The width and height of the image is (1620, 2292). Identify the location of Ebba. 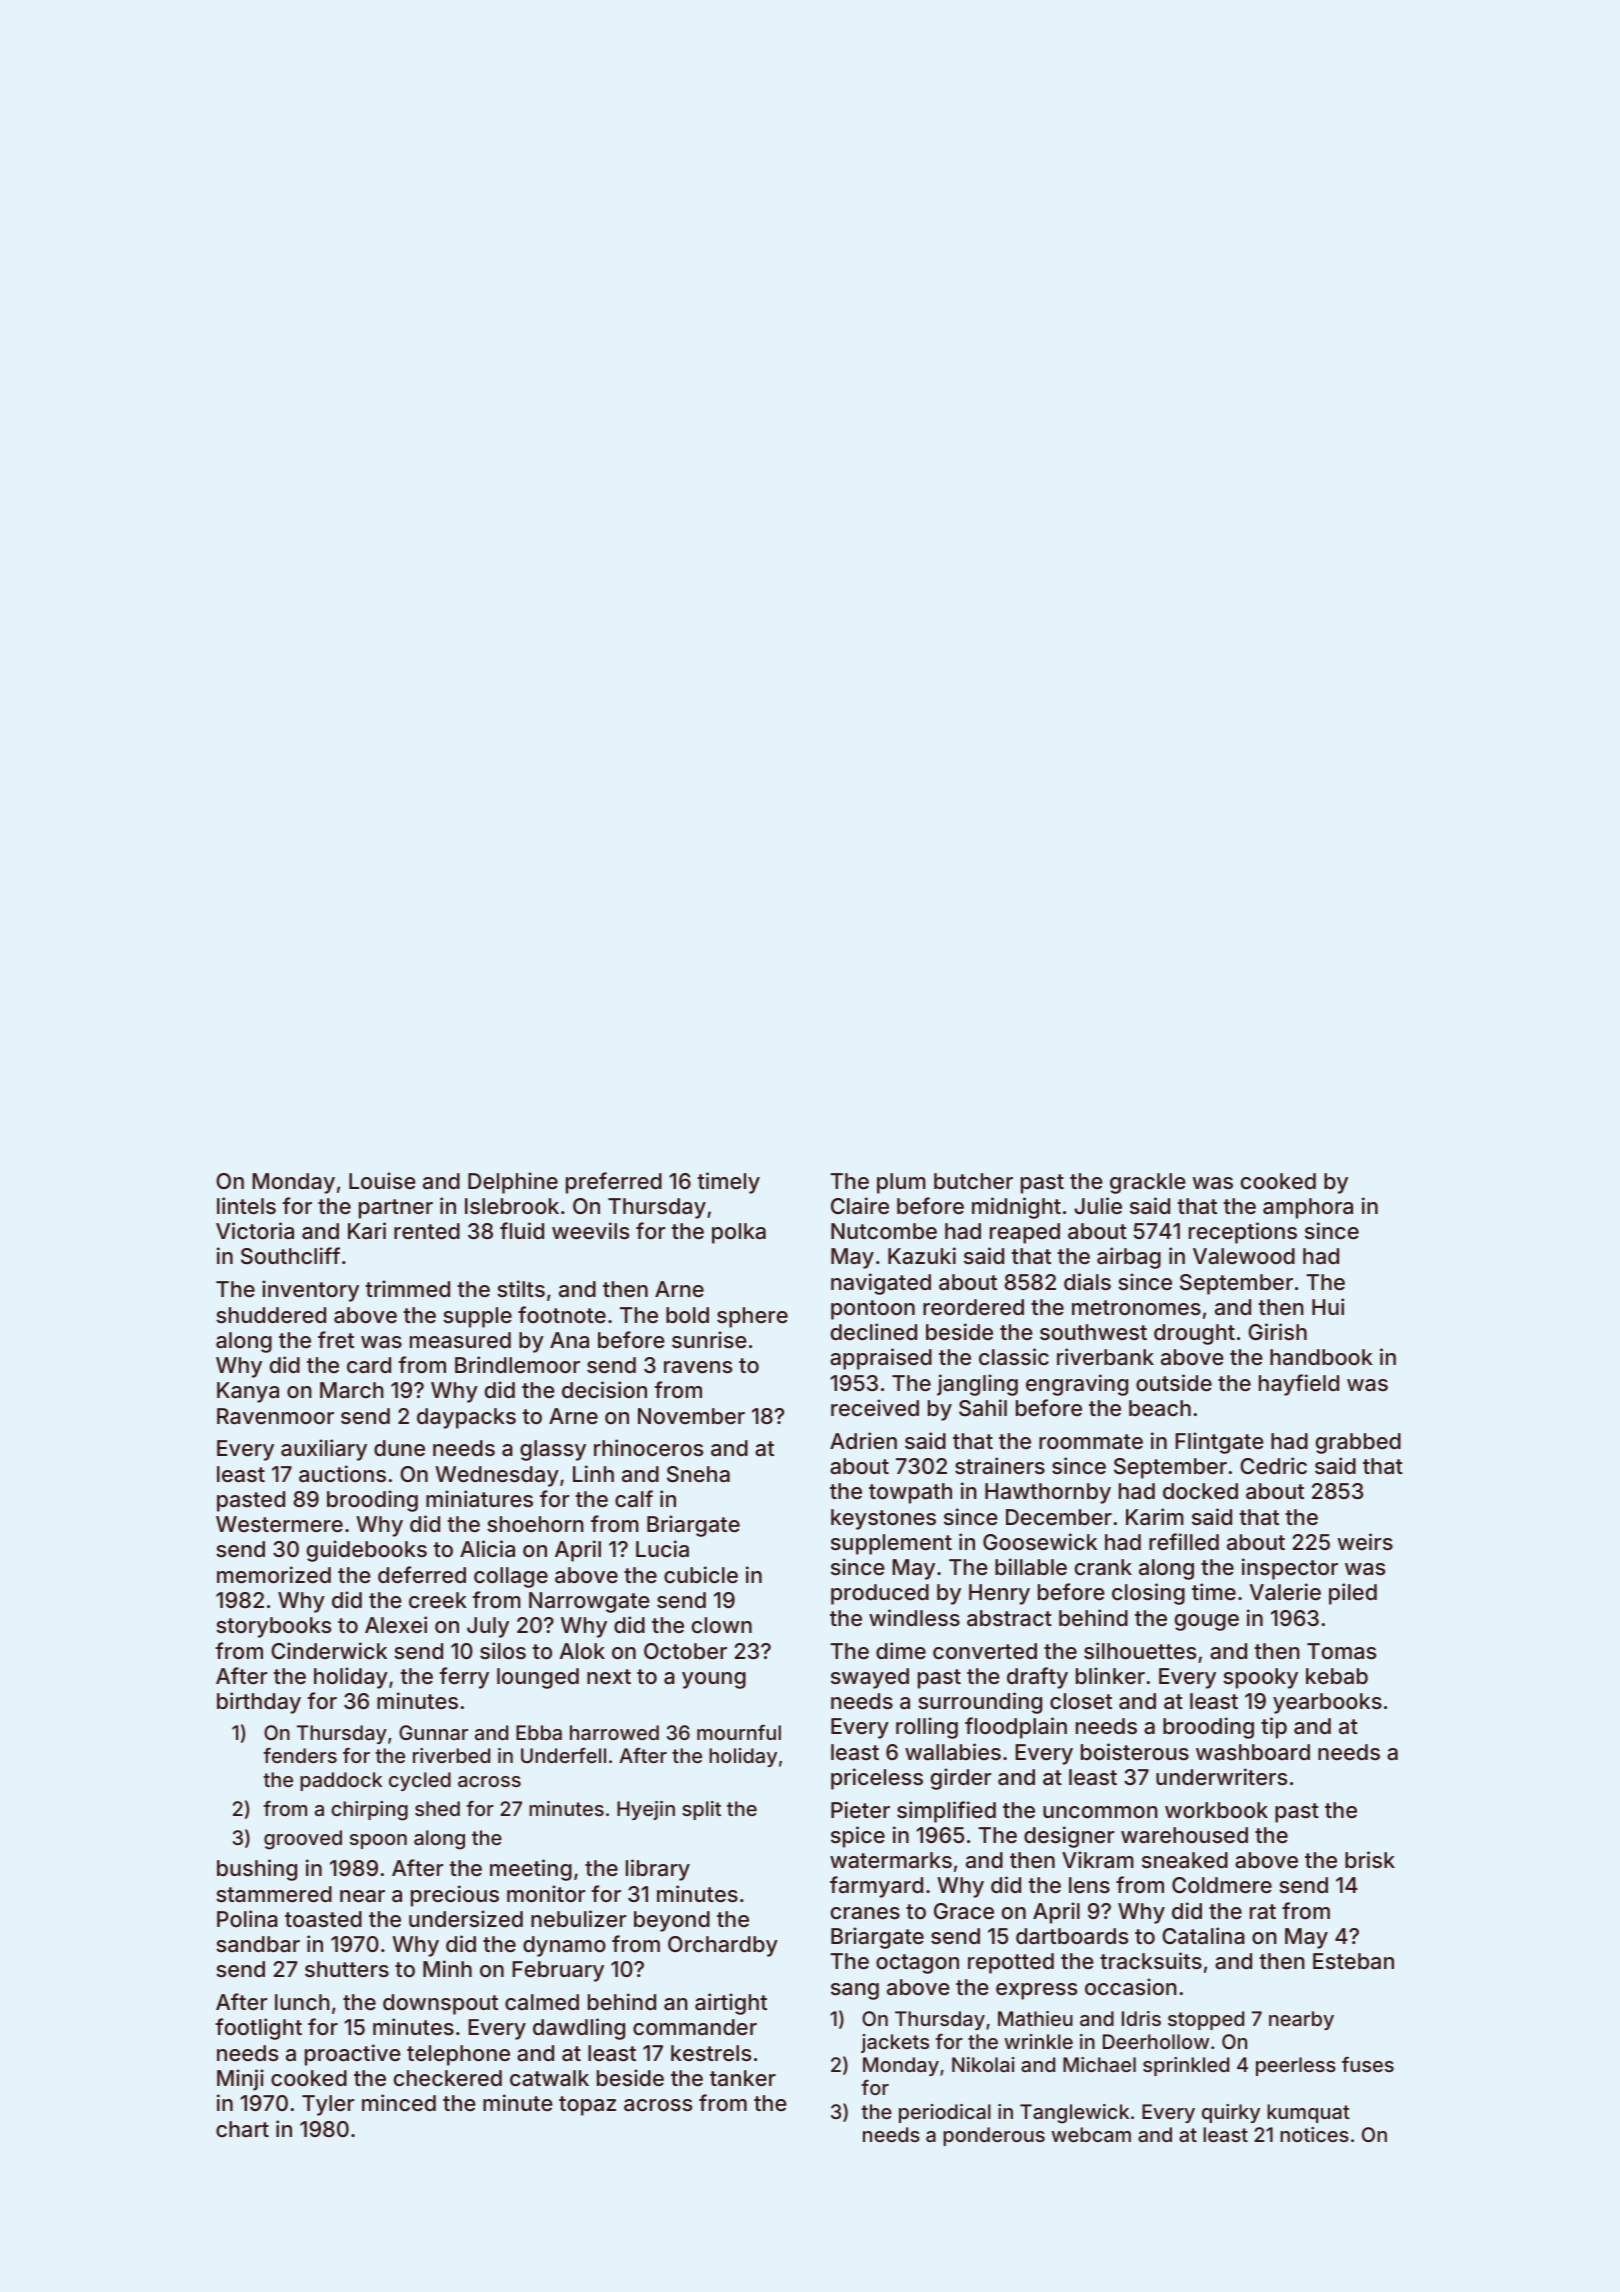
(539, 1732).
